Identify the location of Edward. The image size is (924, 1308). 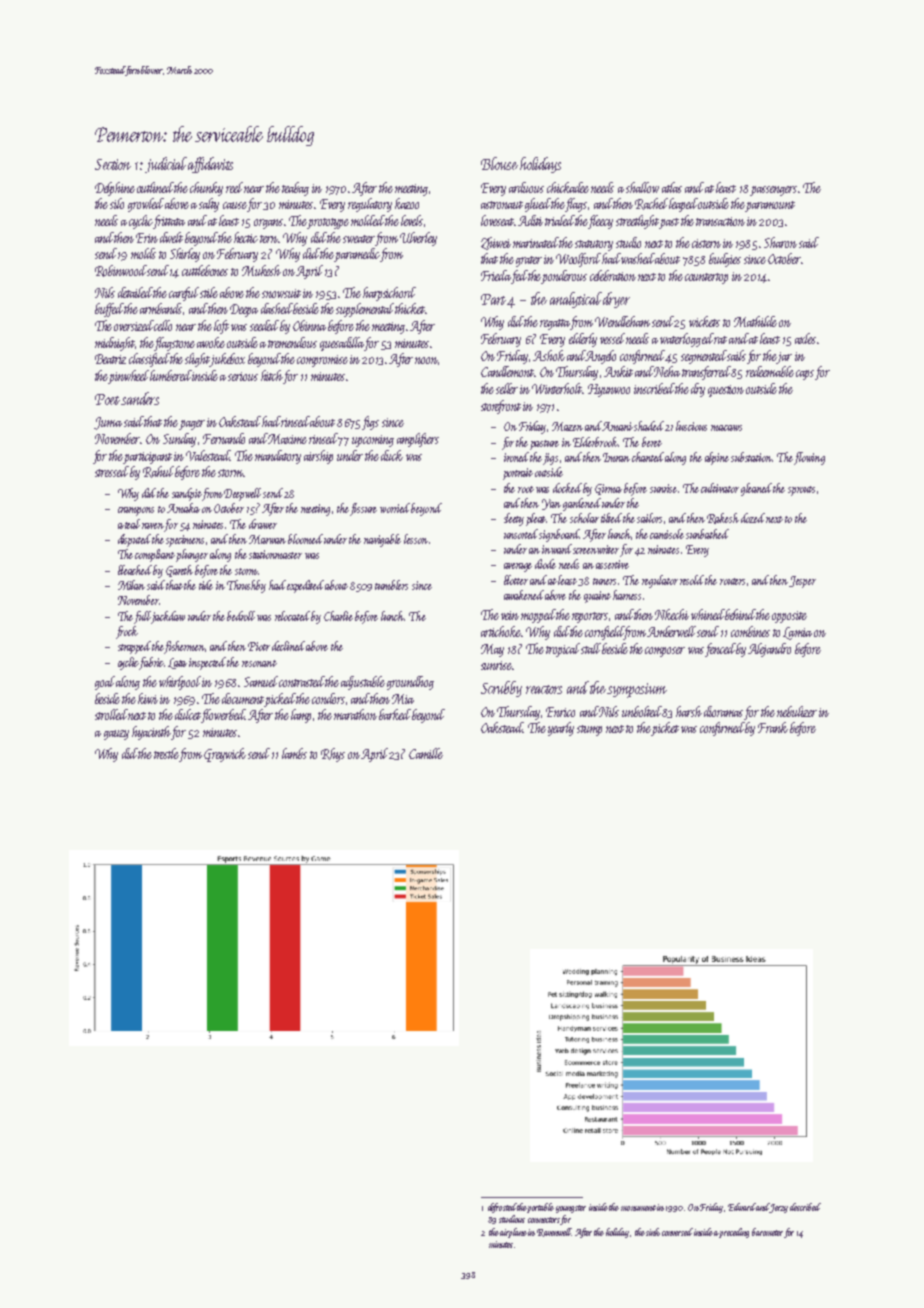
(742, 1207).
